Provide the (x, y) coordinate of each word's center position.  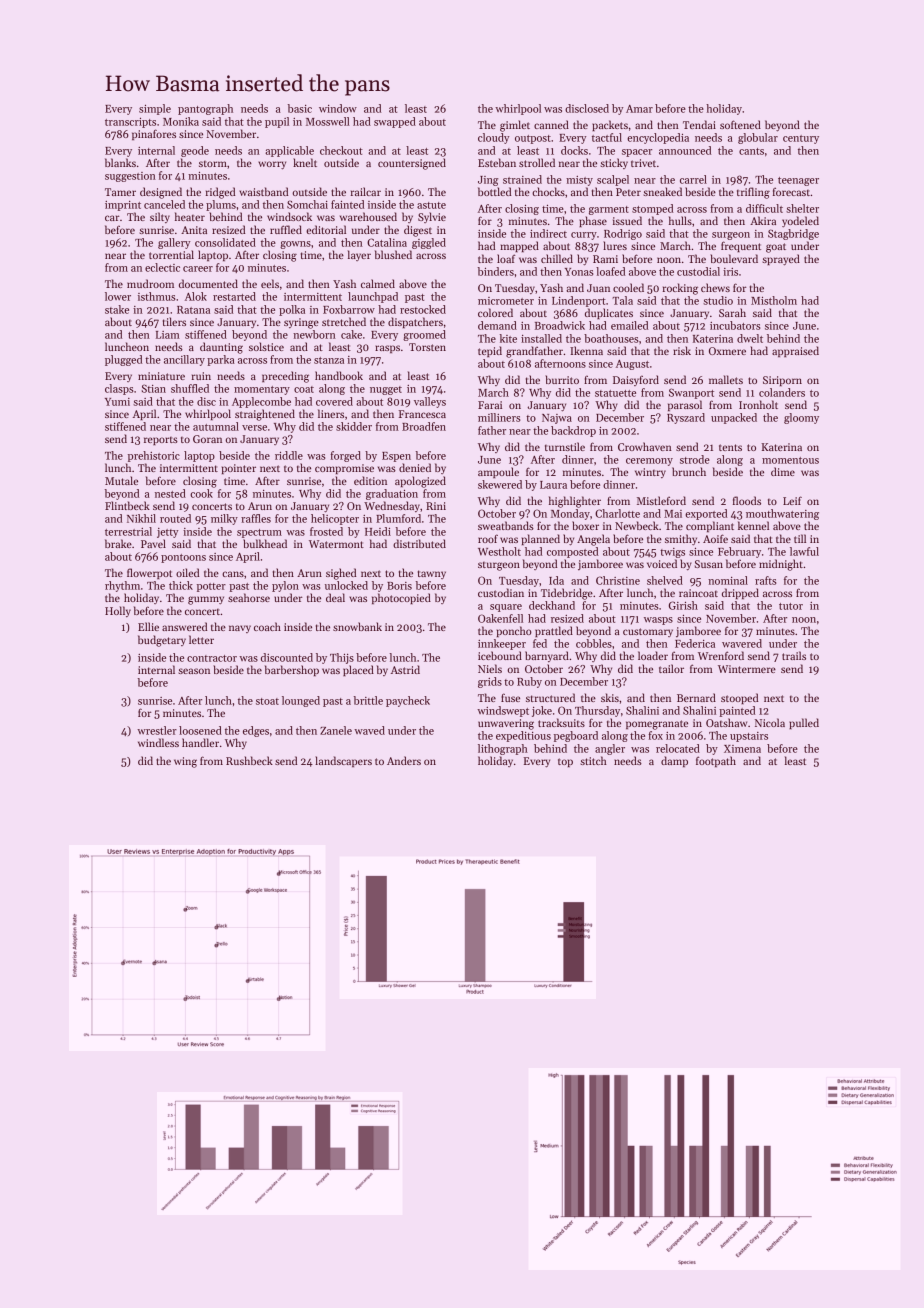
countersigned (412, 164)
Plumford (398, 518)
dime (783, 471)
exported (706, 514)
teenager (798, 181)
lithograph (503, 749)
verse (254, 428)
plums (221, 205)
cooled (628, 287)
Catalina (387, 242)
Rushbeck (249, 760)
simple (155, 109)
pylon (285, 586)
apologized (420, 482)
